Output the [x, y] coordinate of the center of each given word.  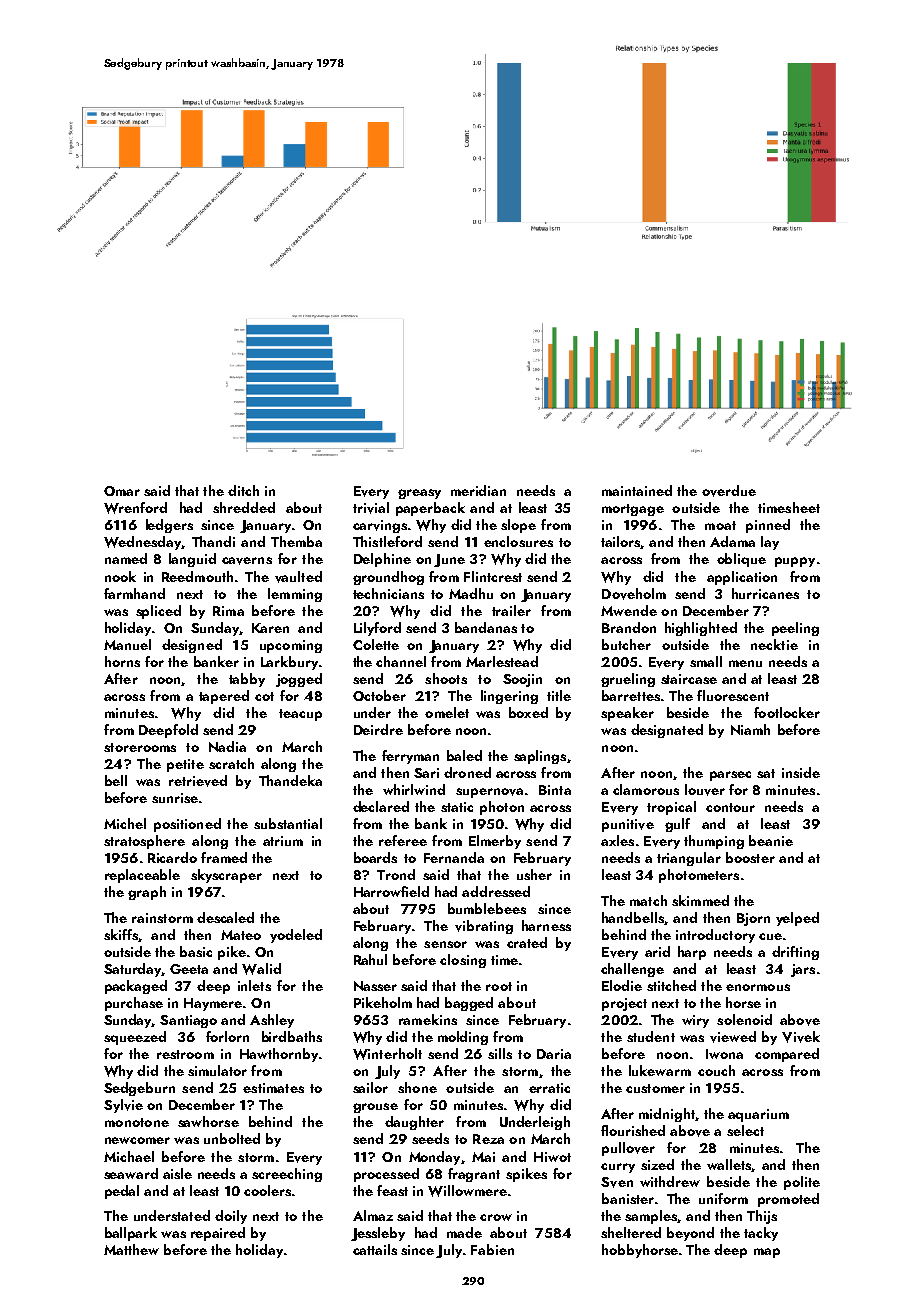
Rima [228, 611]
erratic [549, 1088]
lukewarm [660, 1070]
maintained [637, 490]
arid [657, 951]
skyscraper [226, 876]
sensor [445, 944]
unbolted [232, 1138]
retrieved [198, 781]
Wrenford [135, 508]
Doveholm [634, 594]
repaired [218, 1234]
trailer [511, 610]
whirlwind [414, 789]
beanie [771, 840]
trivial [371, 508]
